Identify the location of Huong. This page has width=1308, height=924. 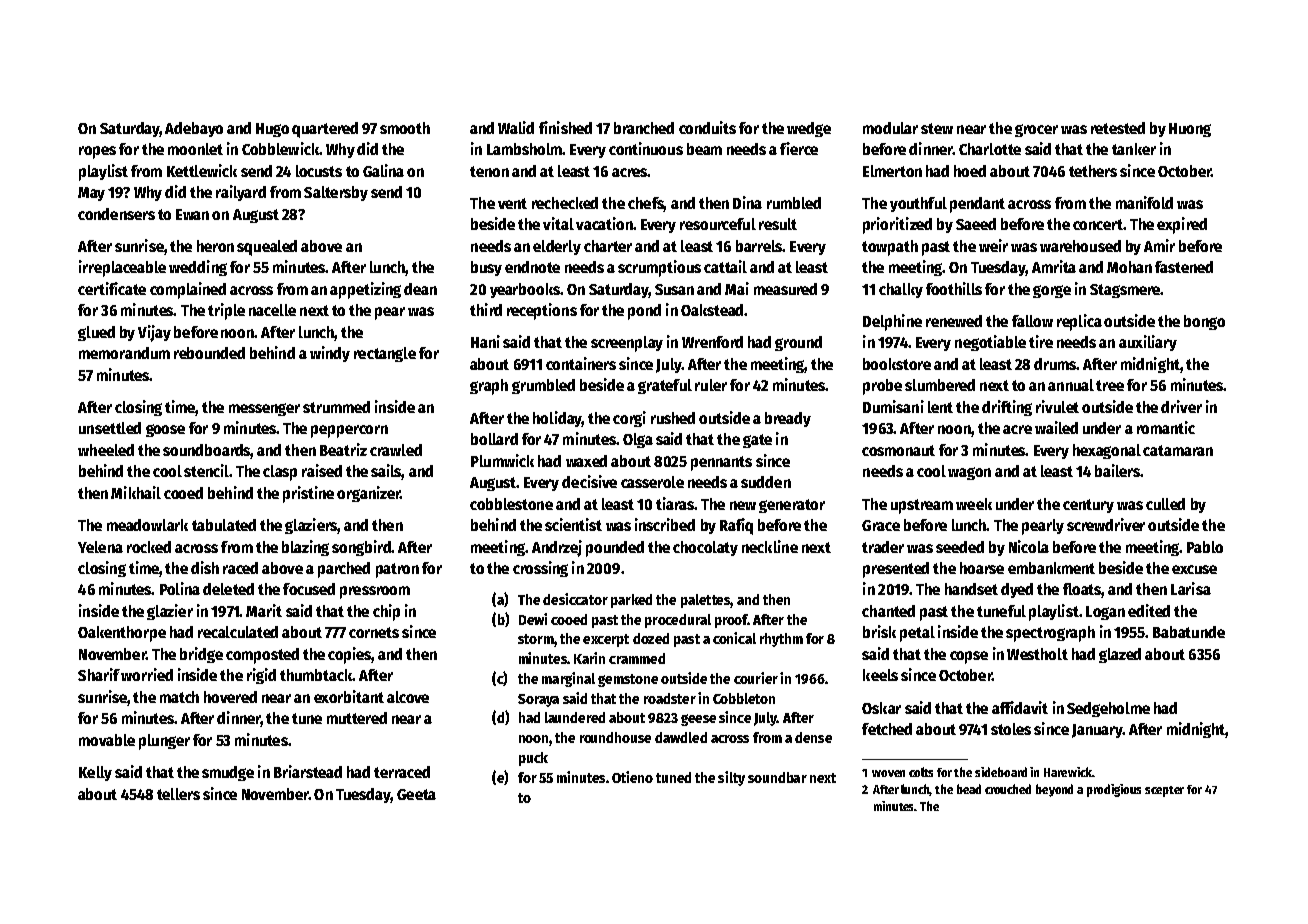
(1190, 130).
